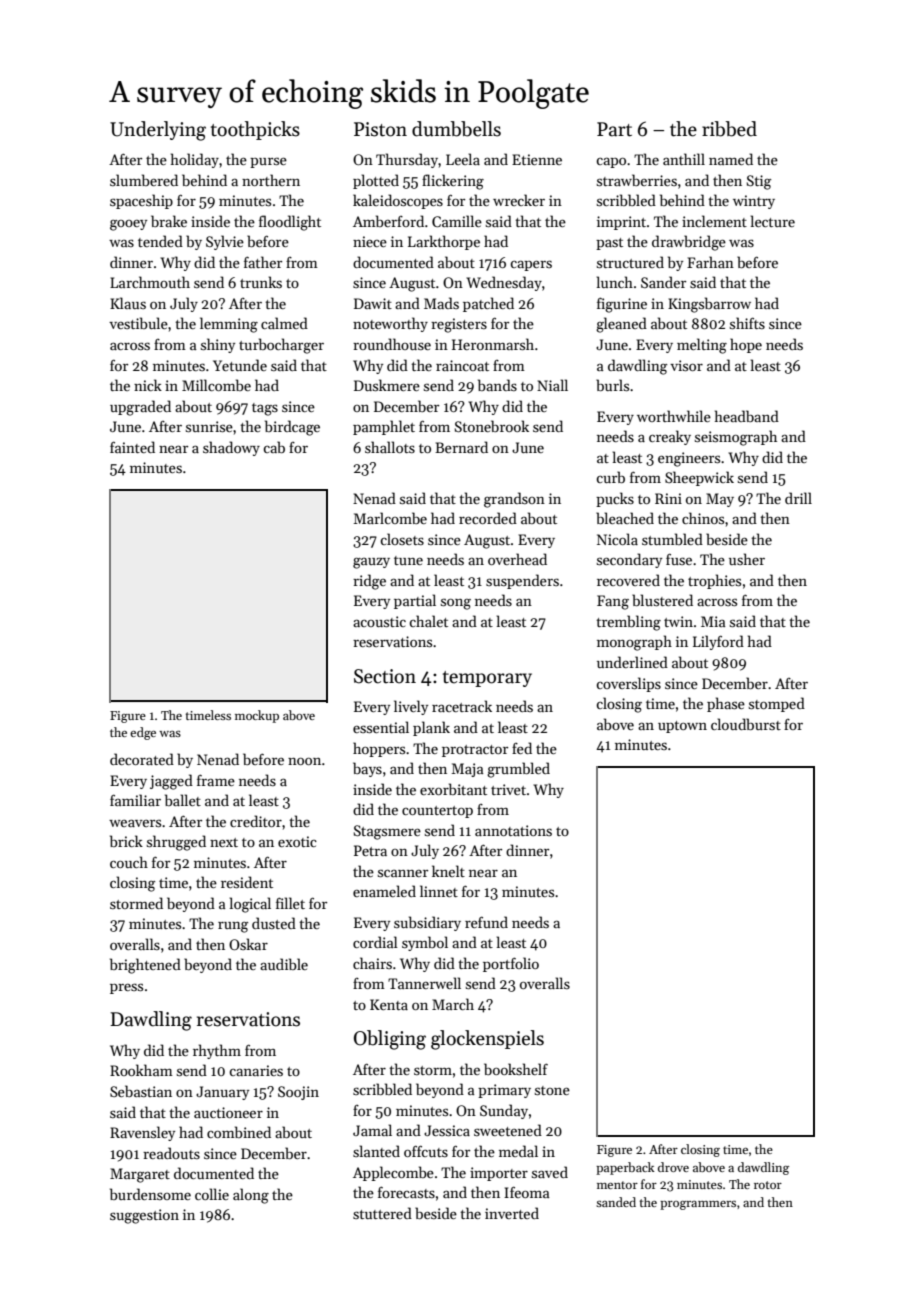  Describe the element at coordinates (486, 922) in the image. I see `refund` at that location.
